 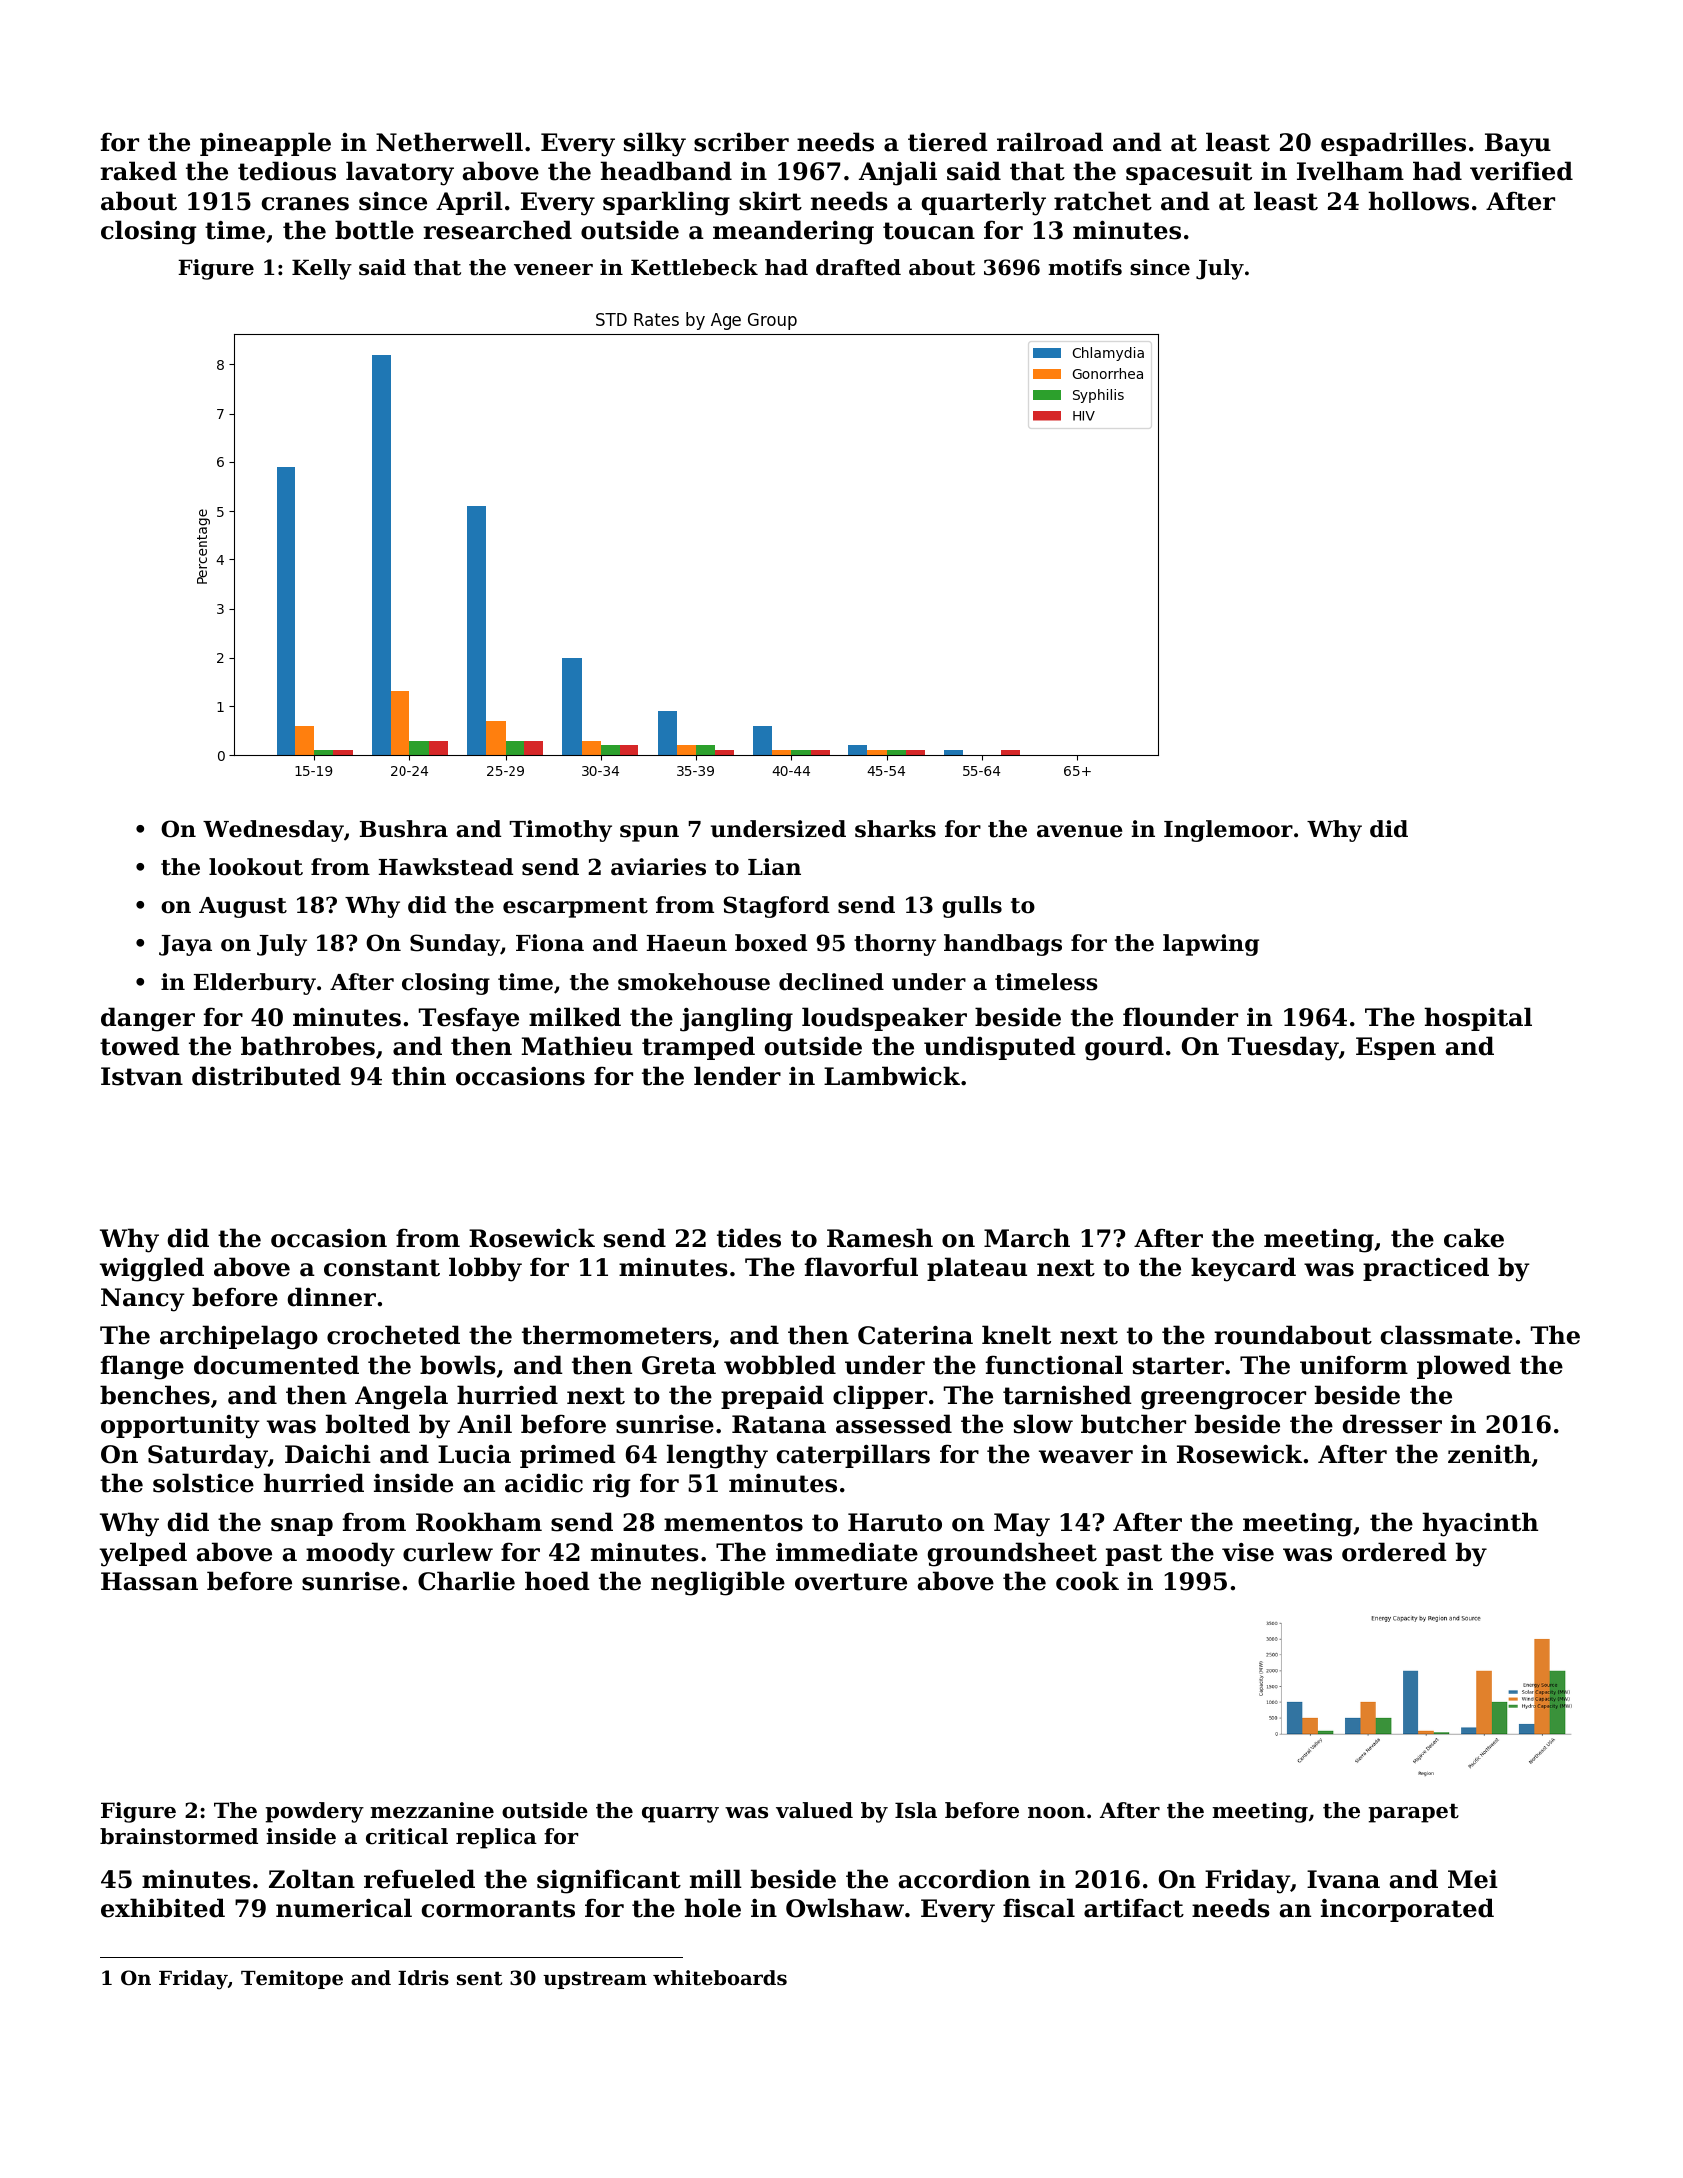 What do you see at coordinates (1085, 267) in the image?
I see `motifs` at bounding box center [1085, 267].
